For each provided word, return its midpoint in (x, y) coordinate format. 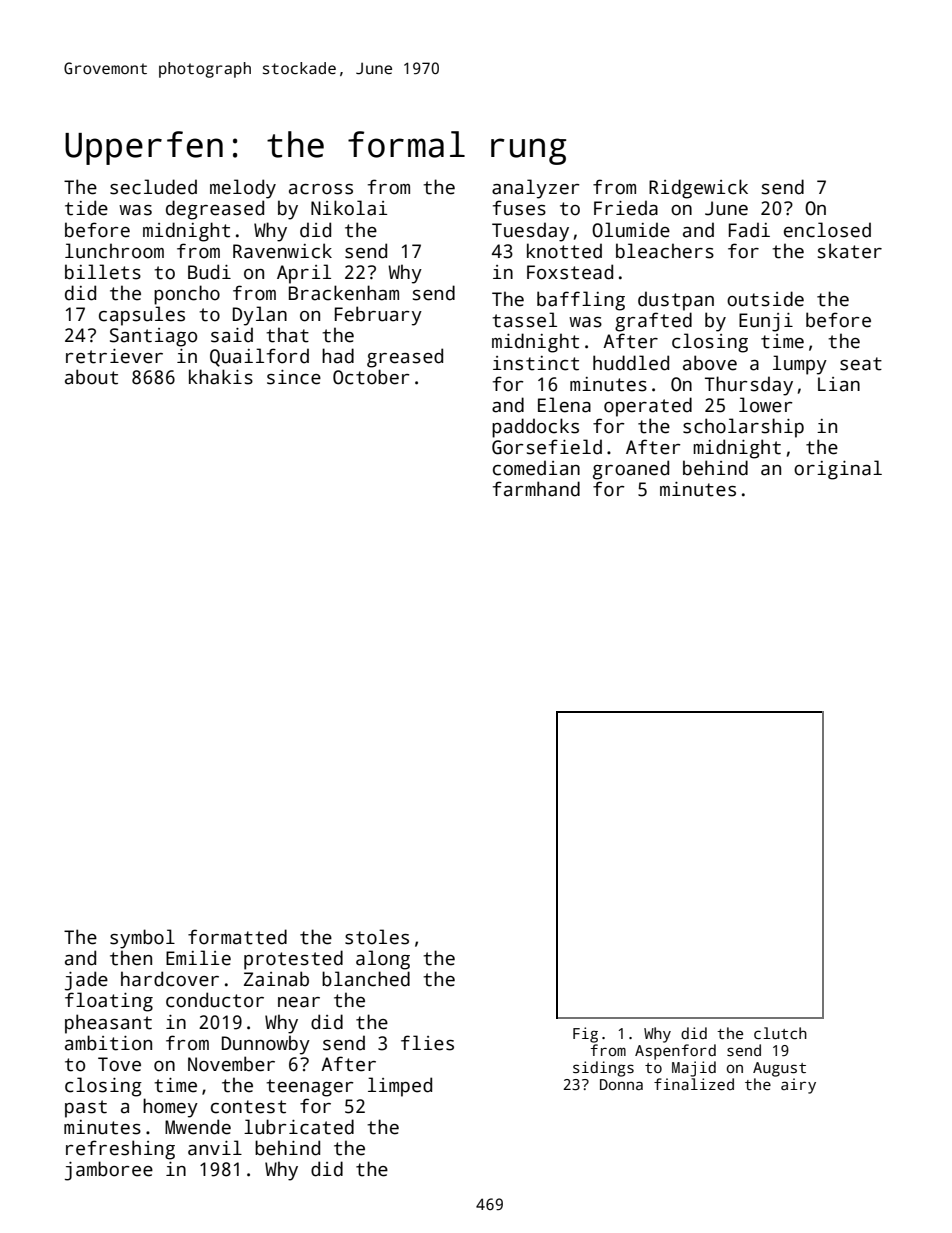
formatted (237, 937)
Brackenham (344, 293)
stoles (377, 937)
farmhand (536, 489)
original (838, 470)
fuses (519, 208)
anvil (215, 1148)
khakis (221, 377)
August (779, 1069)
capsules (142, 316)
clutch (780, 1033)
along (383, 960)
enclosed (827, 230)
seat (861, 364)
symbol (142, 939)
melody (243, 189)
